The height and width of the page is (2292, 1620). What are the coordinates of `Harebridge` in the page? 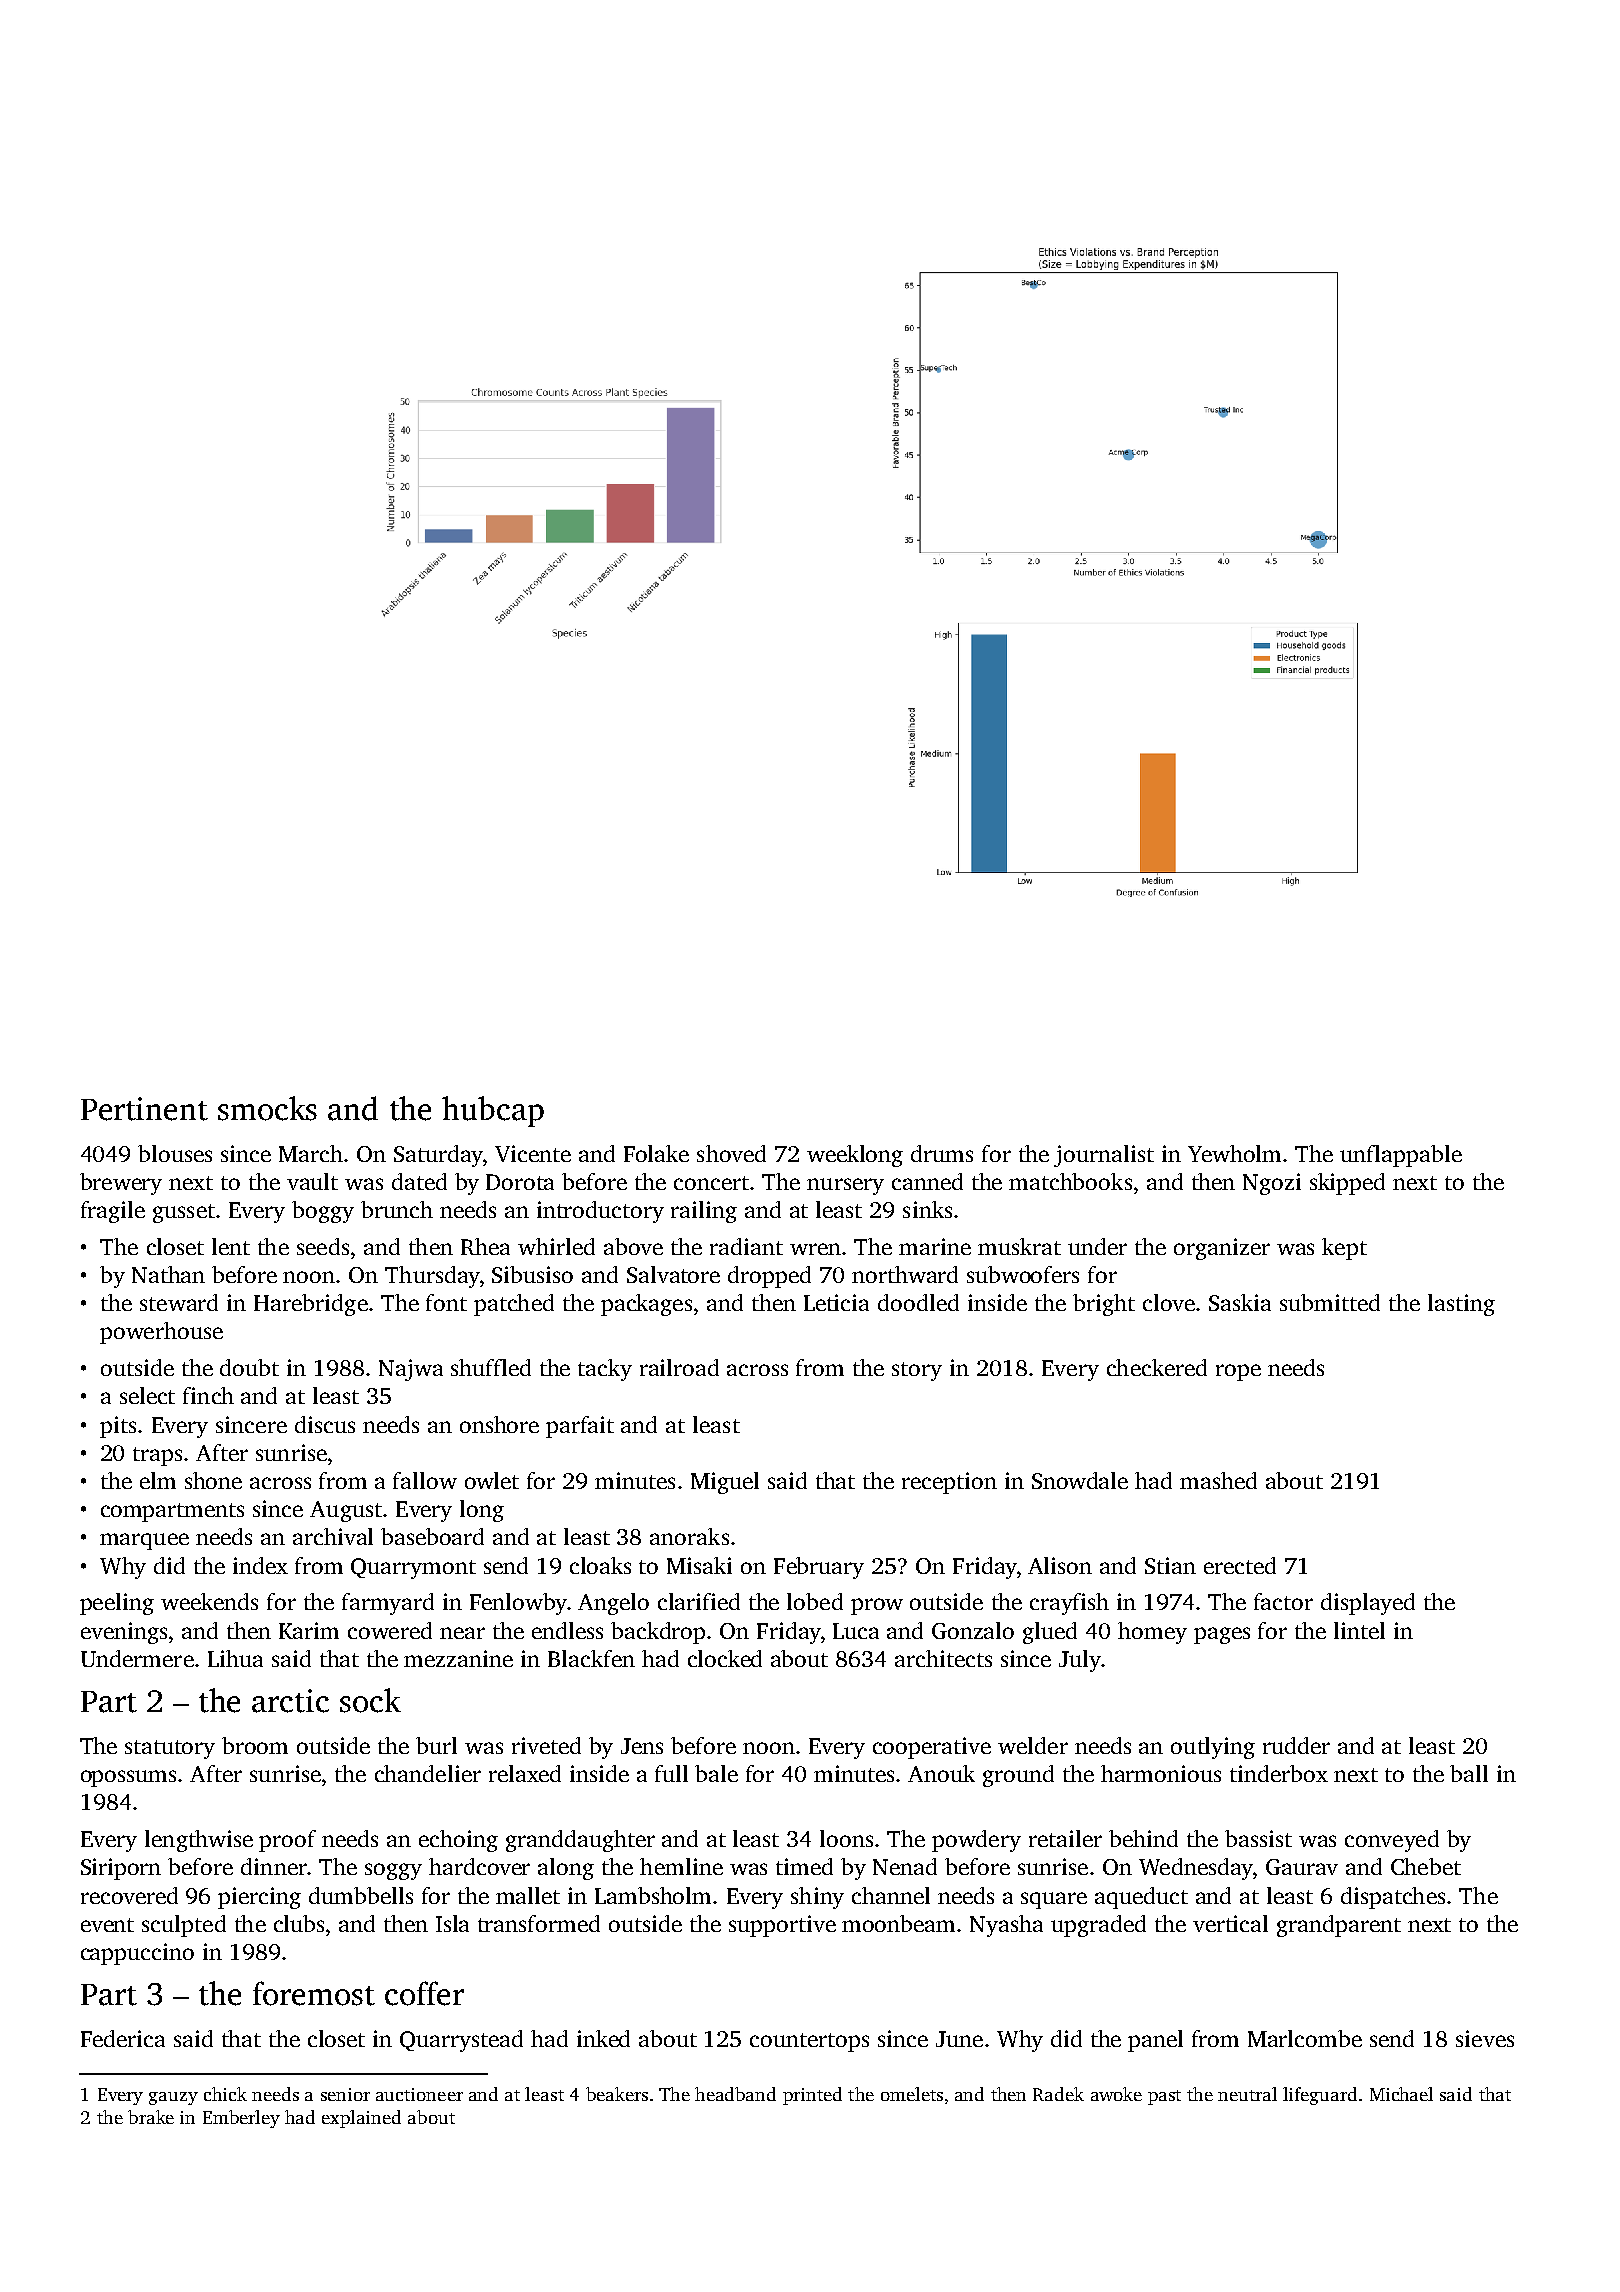 It's located at (311, 1305).
